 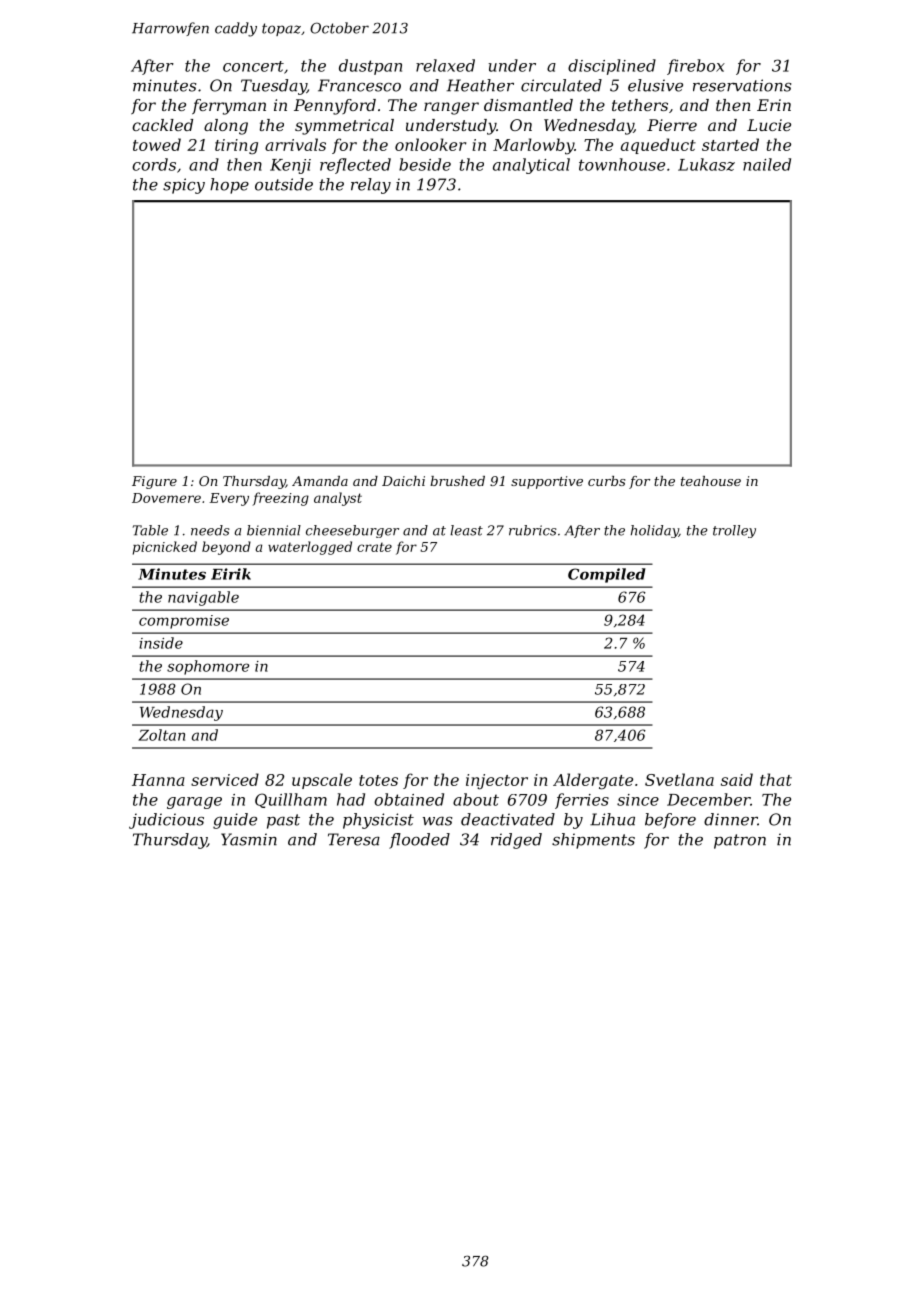 What do you see at coordinates (403, 481) in the screenshot?
I see `Daichi` at bounding box center [403, 481].
